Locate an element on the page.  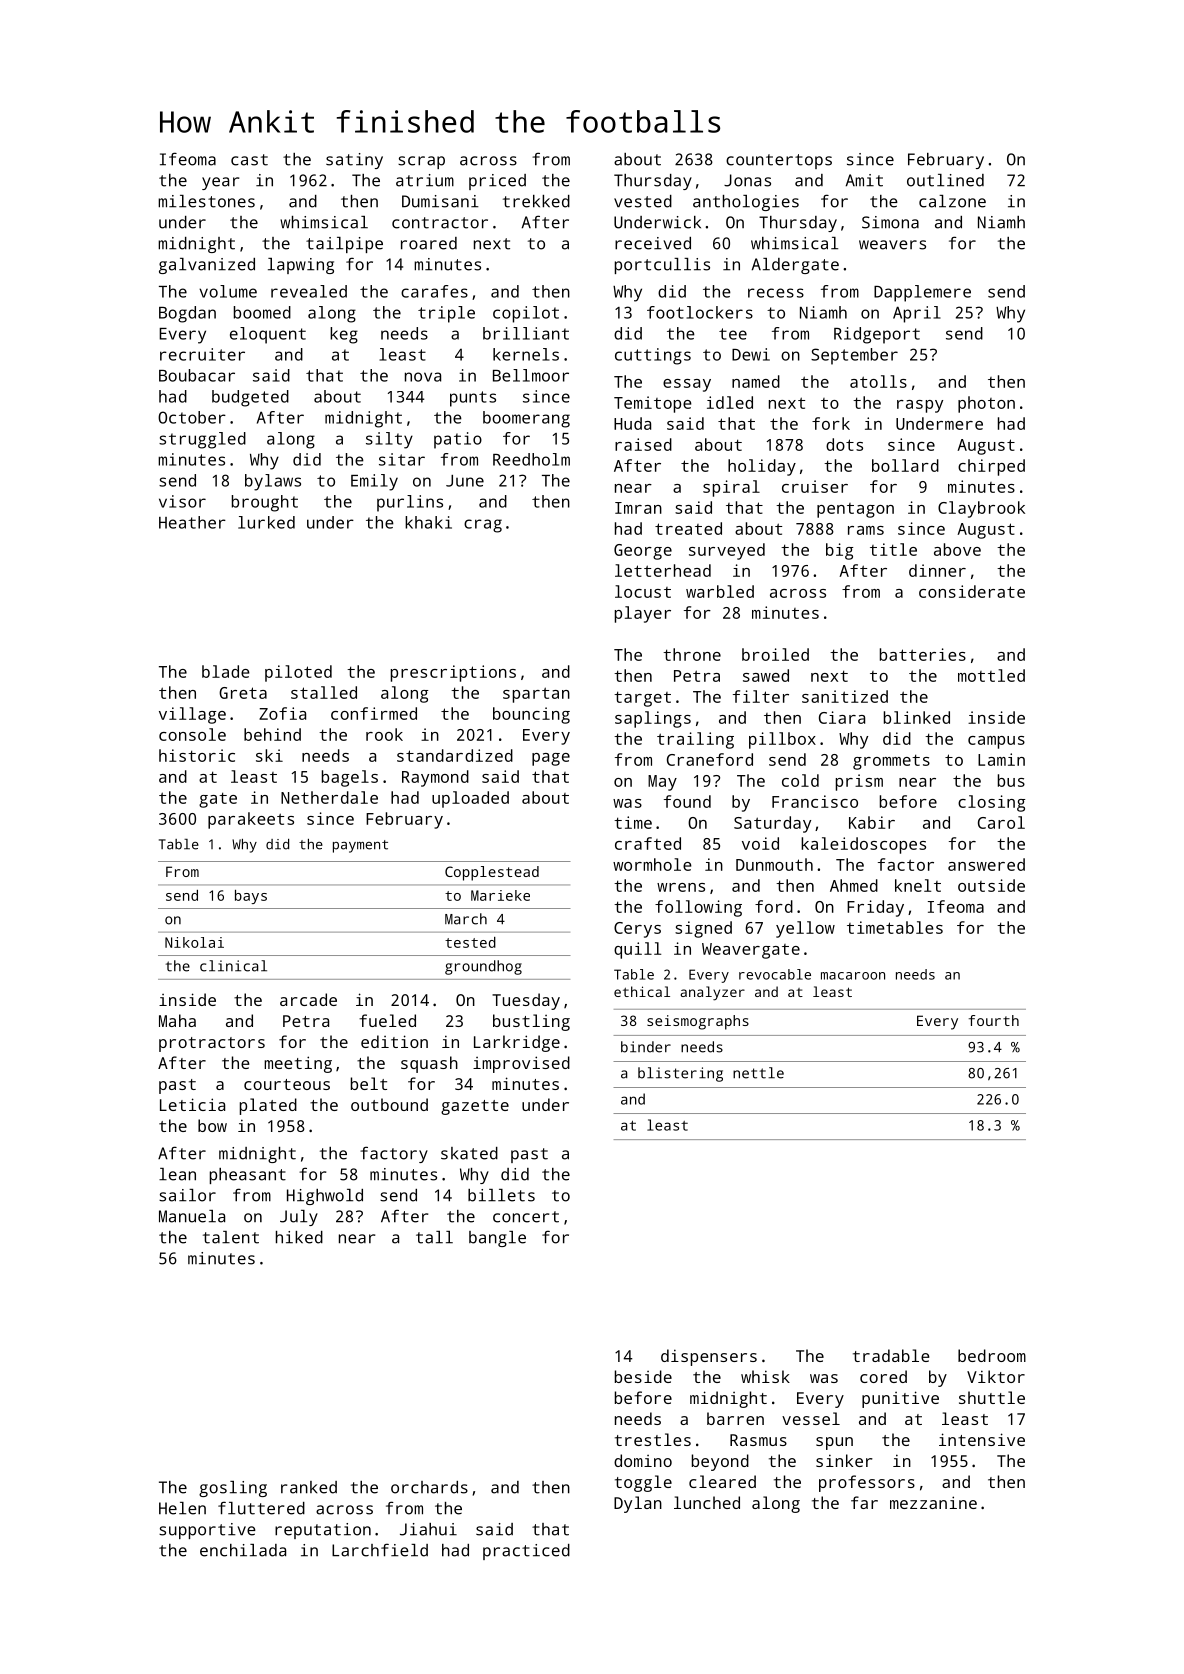
big is located at coordinates (839, 551).
